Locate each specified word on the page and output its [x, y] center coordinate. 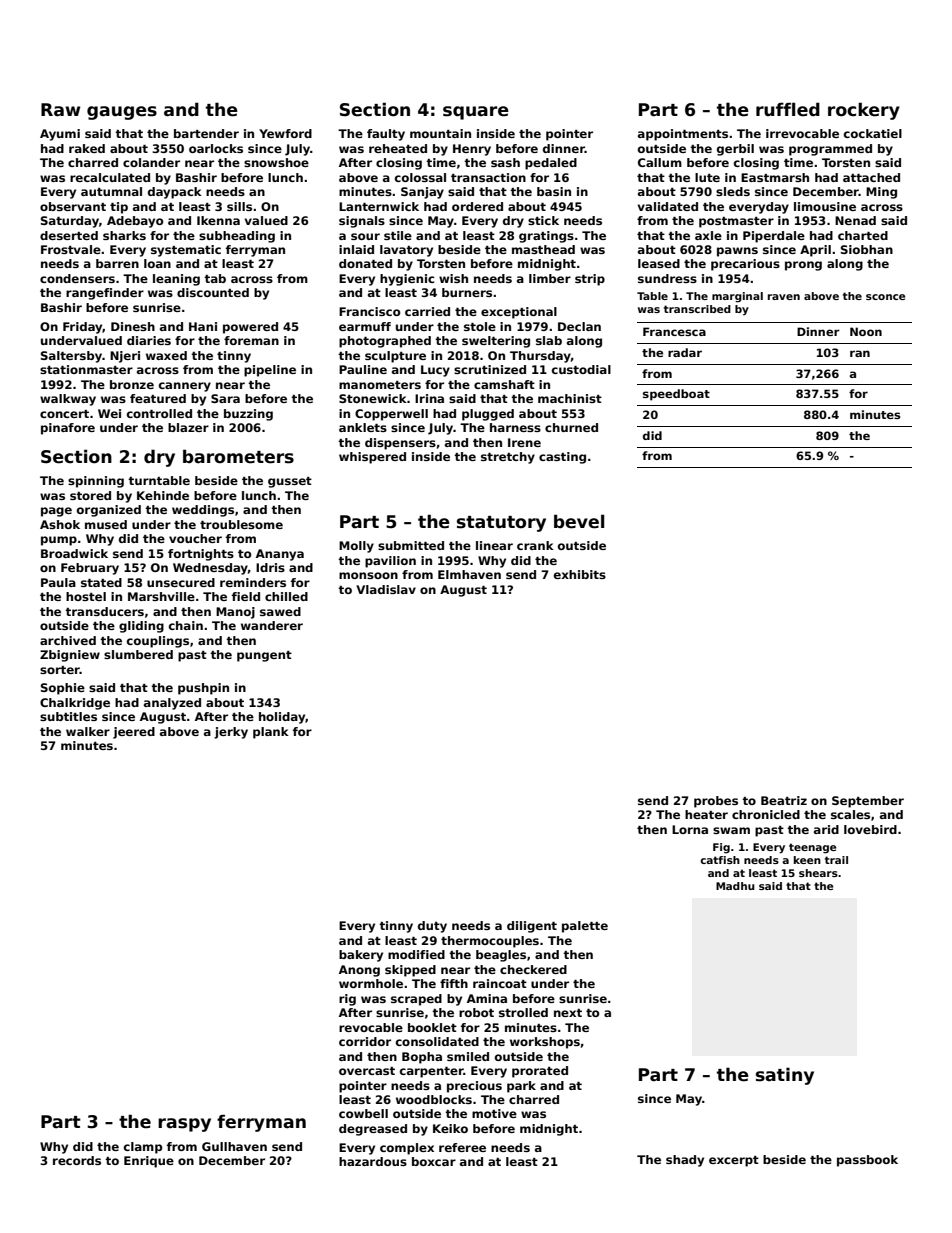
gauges [122, 113]
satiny [785, 1076]
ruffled [788, 109]
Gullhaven [234, 1146]
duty [432, 927]
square [476, 113]
